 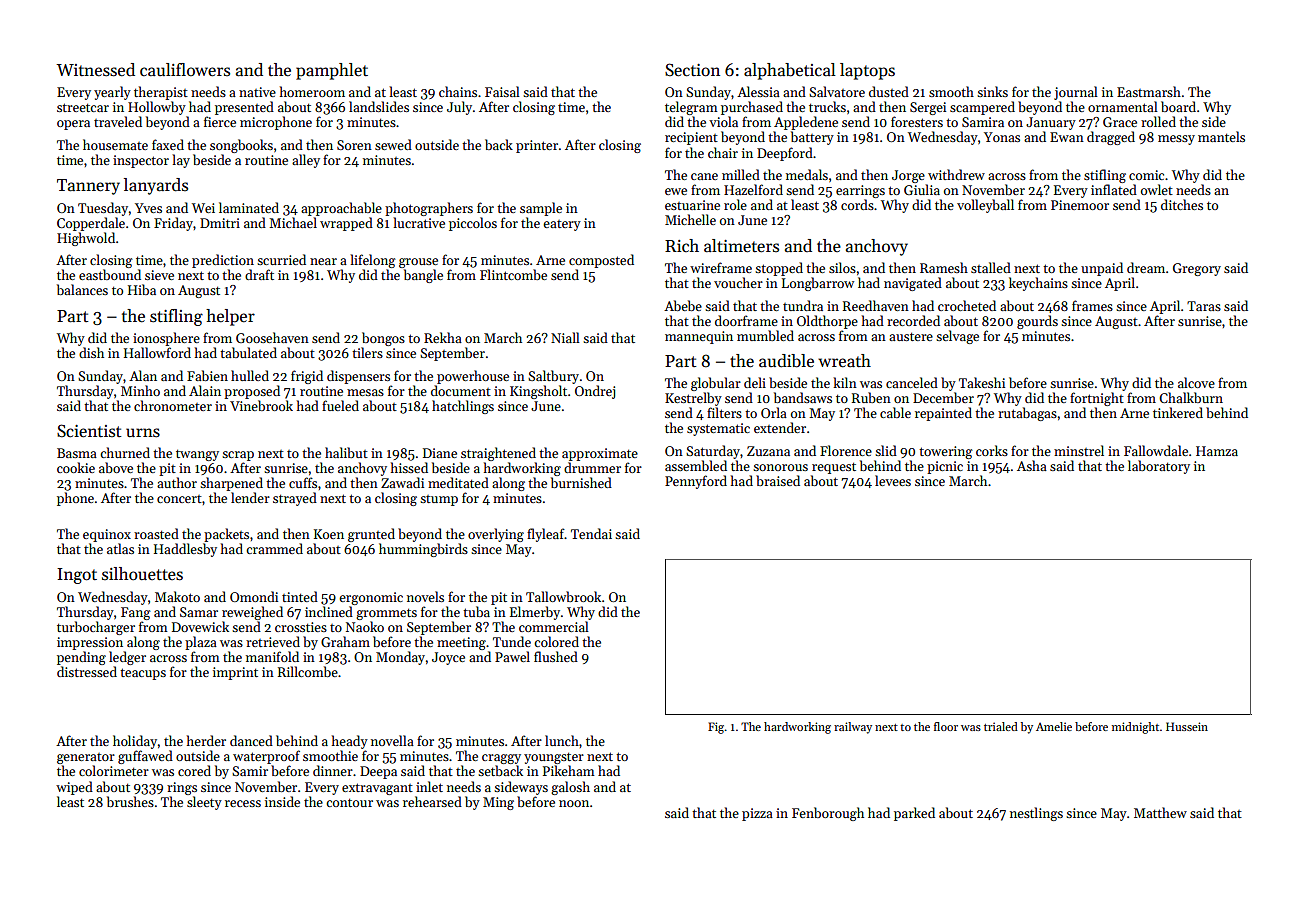 I want to click on ionosphere, so click(x=166, y=339).
